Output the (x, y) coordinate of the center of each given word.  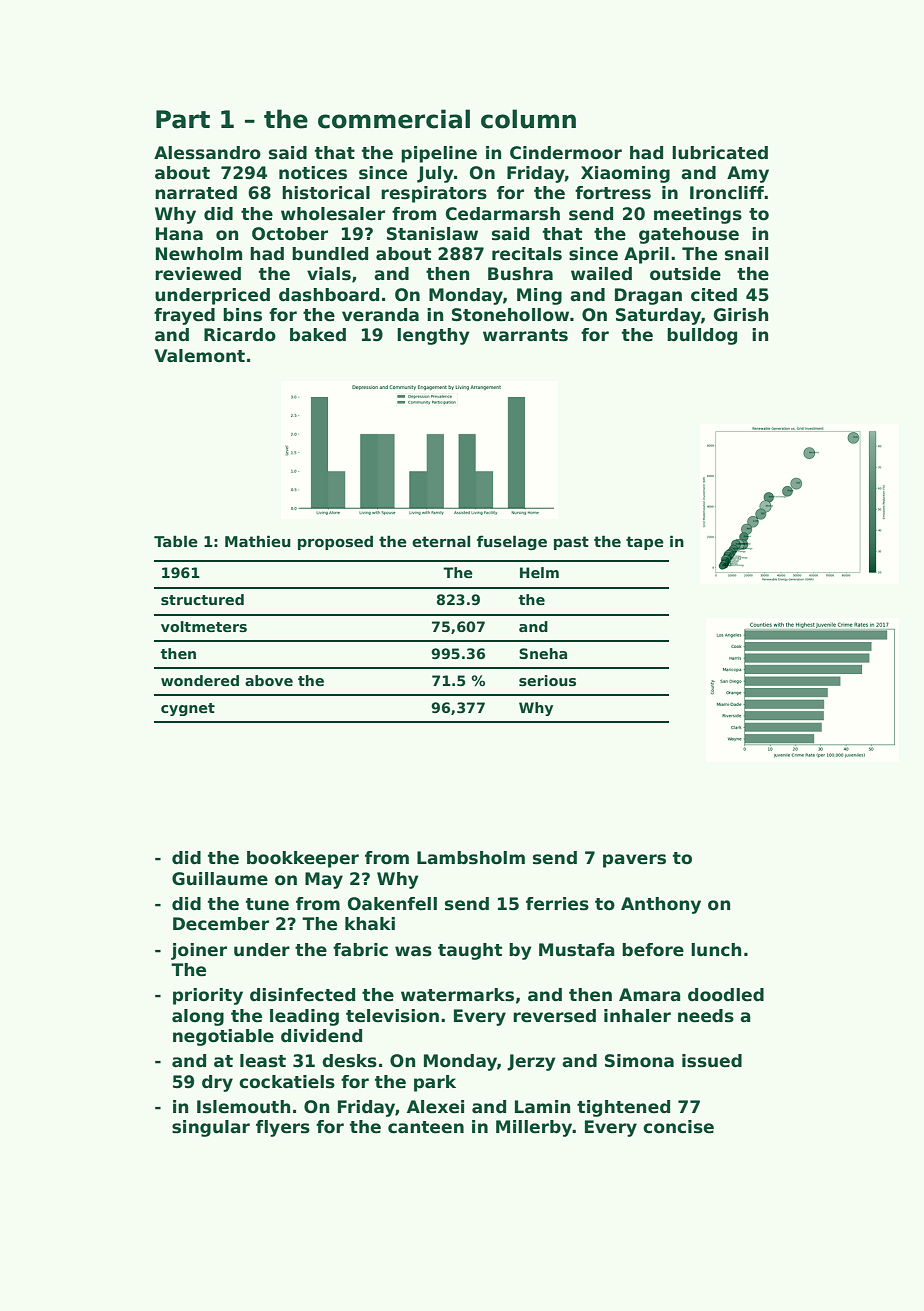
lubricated (720, 153)
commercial (394, 119)
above (269, 680)
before (653, 950)
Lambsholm (471, 858)
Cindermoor (566, 153)
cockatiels (287, 1082)
